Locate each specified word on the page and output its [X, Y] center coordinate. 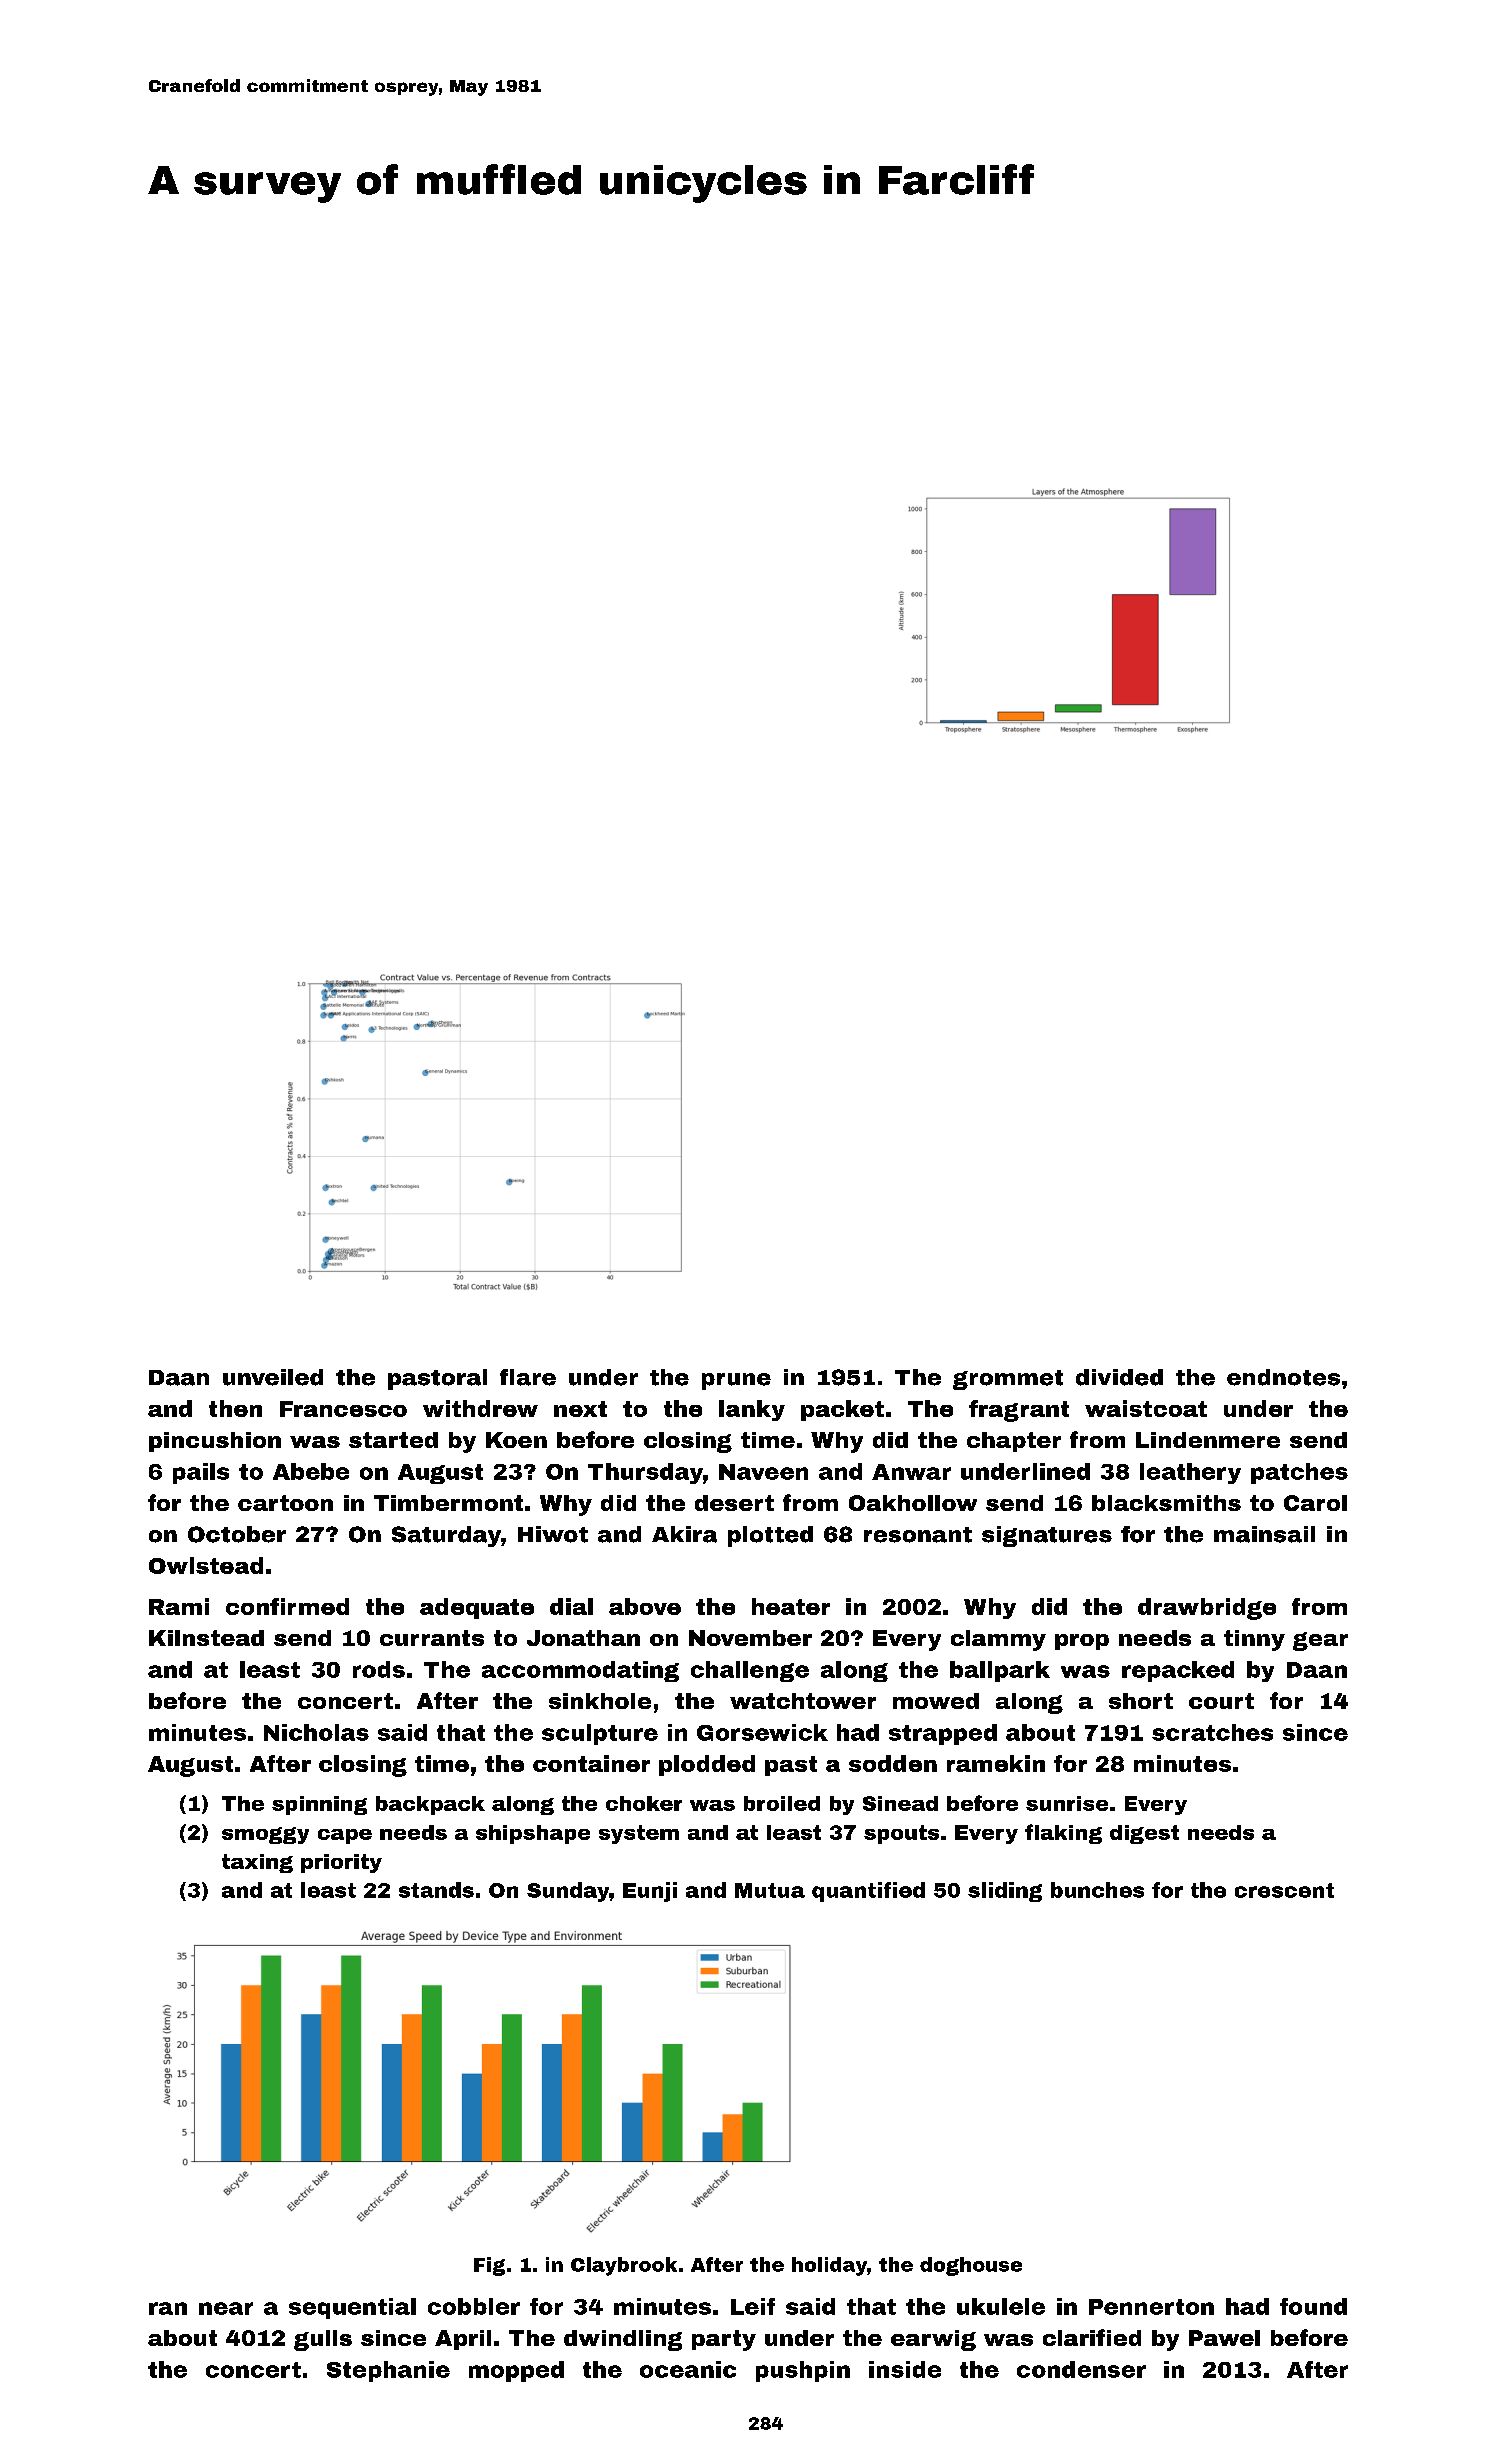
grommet [1008, 1380]
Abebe [311, 1471]
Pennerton [1151, 2307]
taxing [257, 1863]
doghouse [971, 2266]
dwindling [623, 2340]
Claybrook [624, 2266]
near [226, 2308]
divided [1119, 1377]
